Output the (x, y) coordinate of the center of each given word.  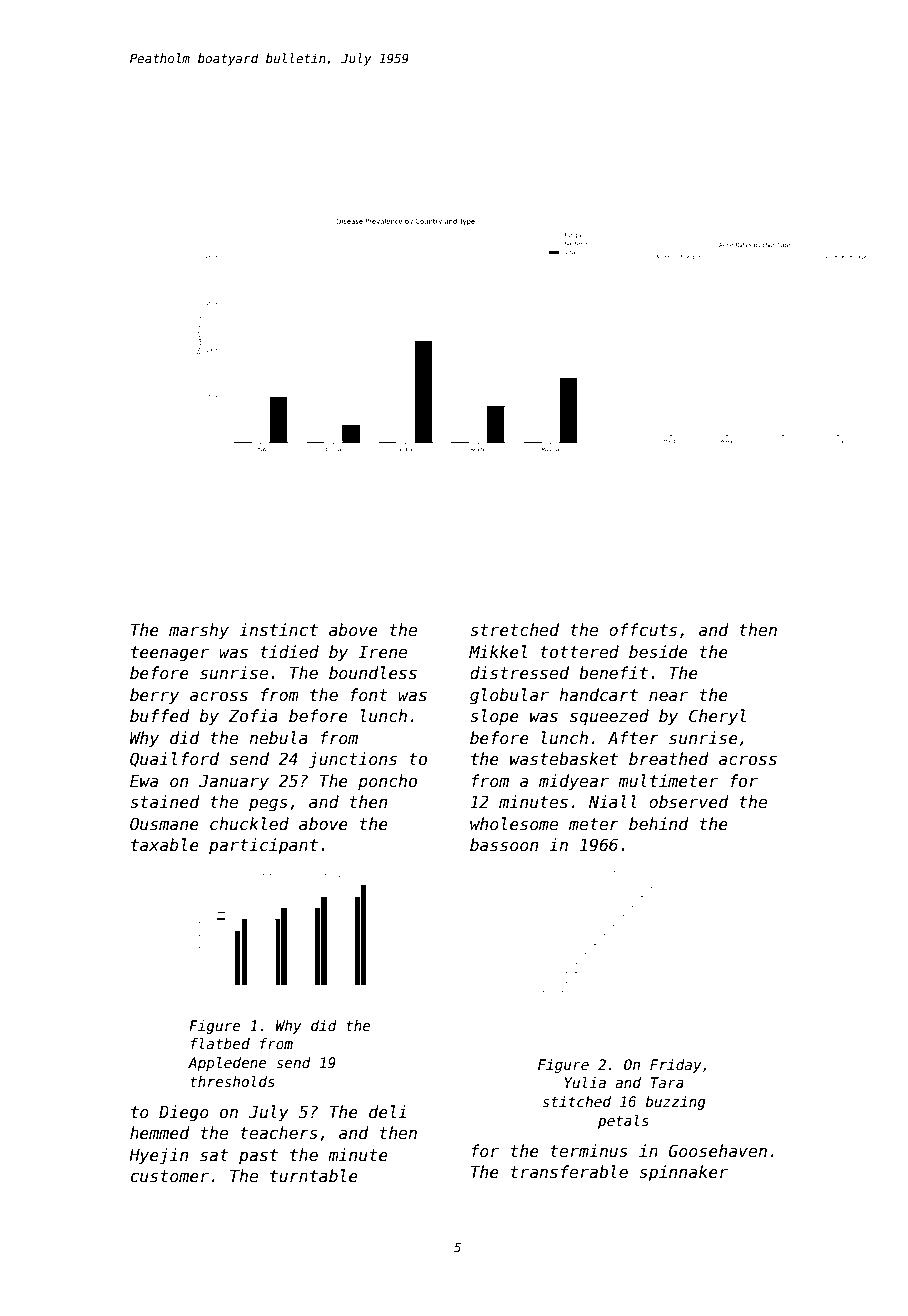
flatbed (220, 1043)
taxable (165, 845)
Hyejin (158, 1156)
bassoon (504, 845)
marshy (199, 631)
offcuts (643, 630)
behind (659, 823)
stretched (514, 630)
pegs (268, 805)
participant (263, 846)
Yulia (585, 1082)
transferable (569, 1172)
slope (494, 717)
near (668, 696)
